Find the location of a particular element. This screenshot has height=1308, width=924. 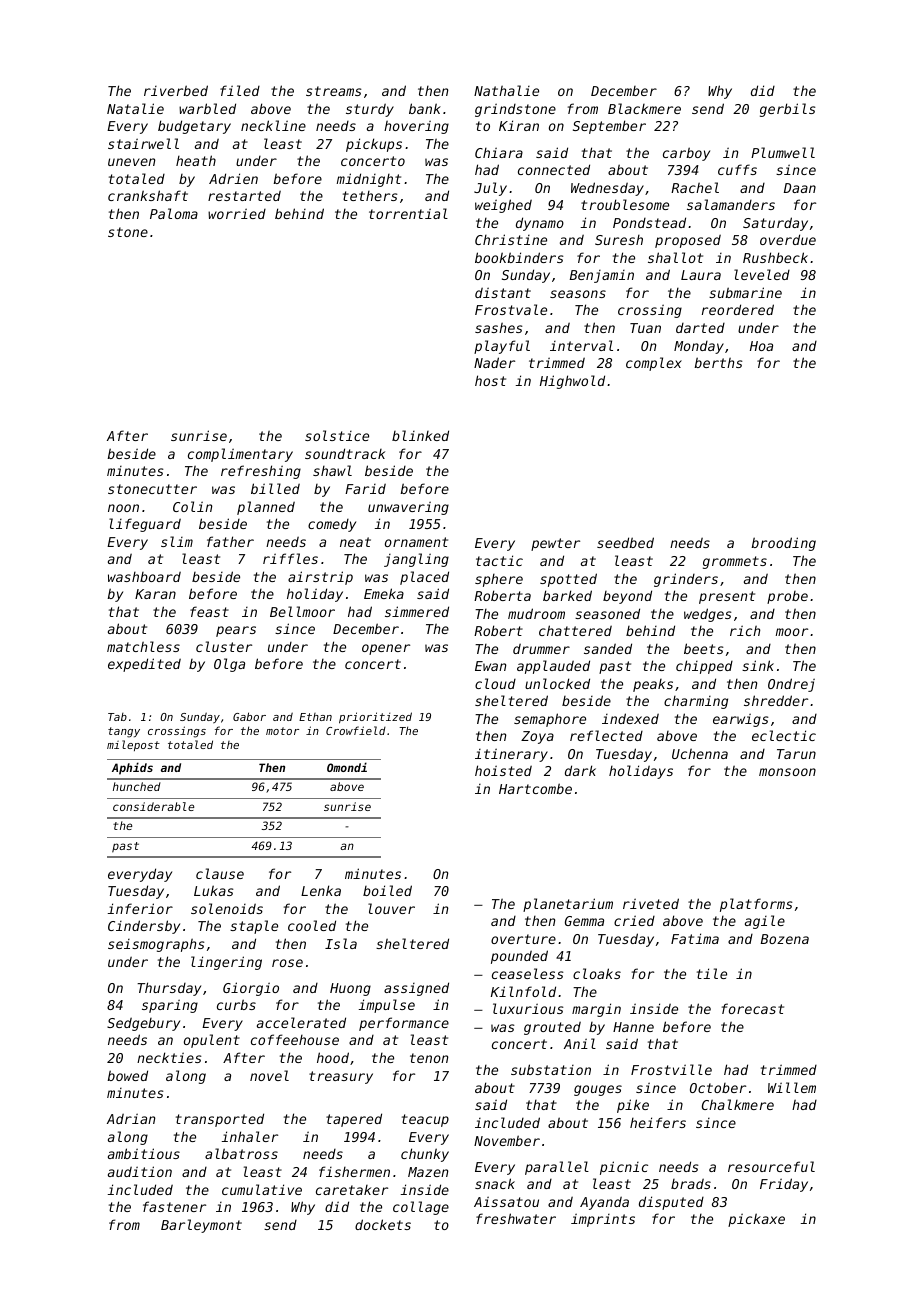

filed is located at coordinates (240, 90).
